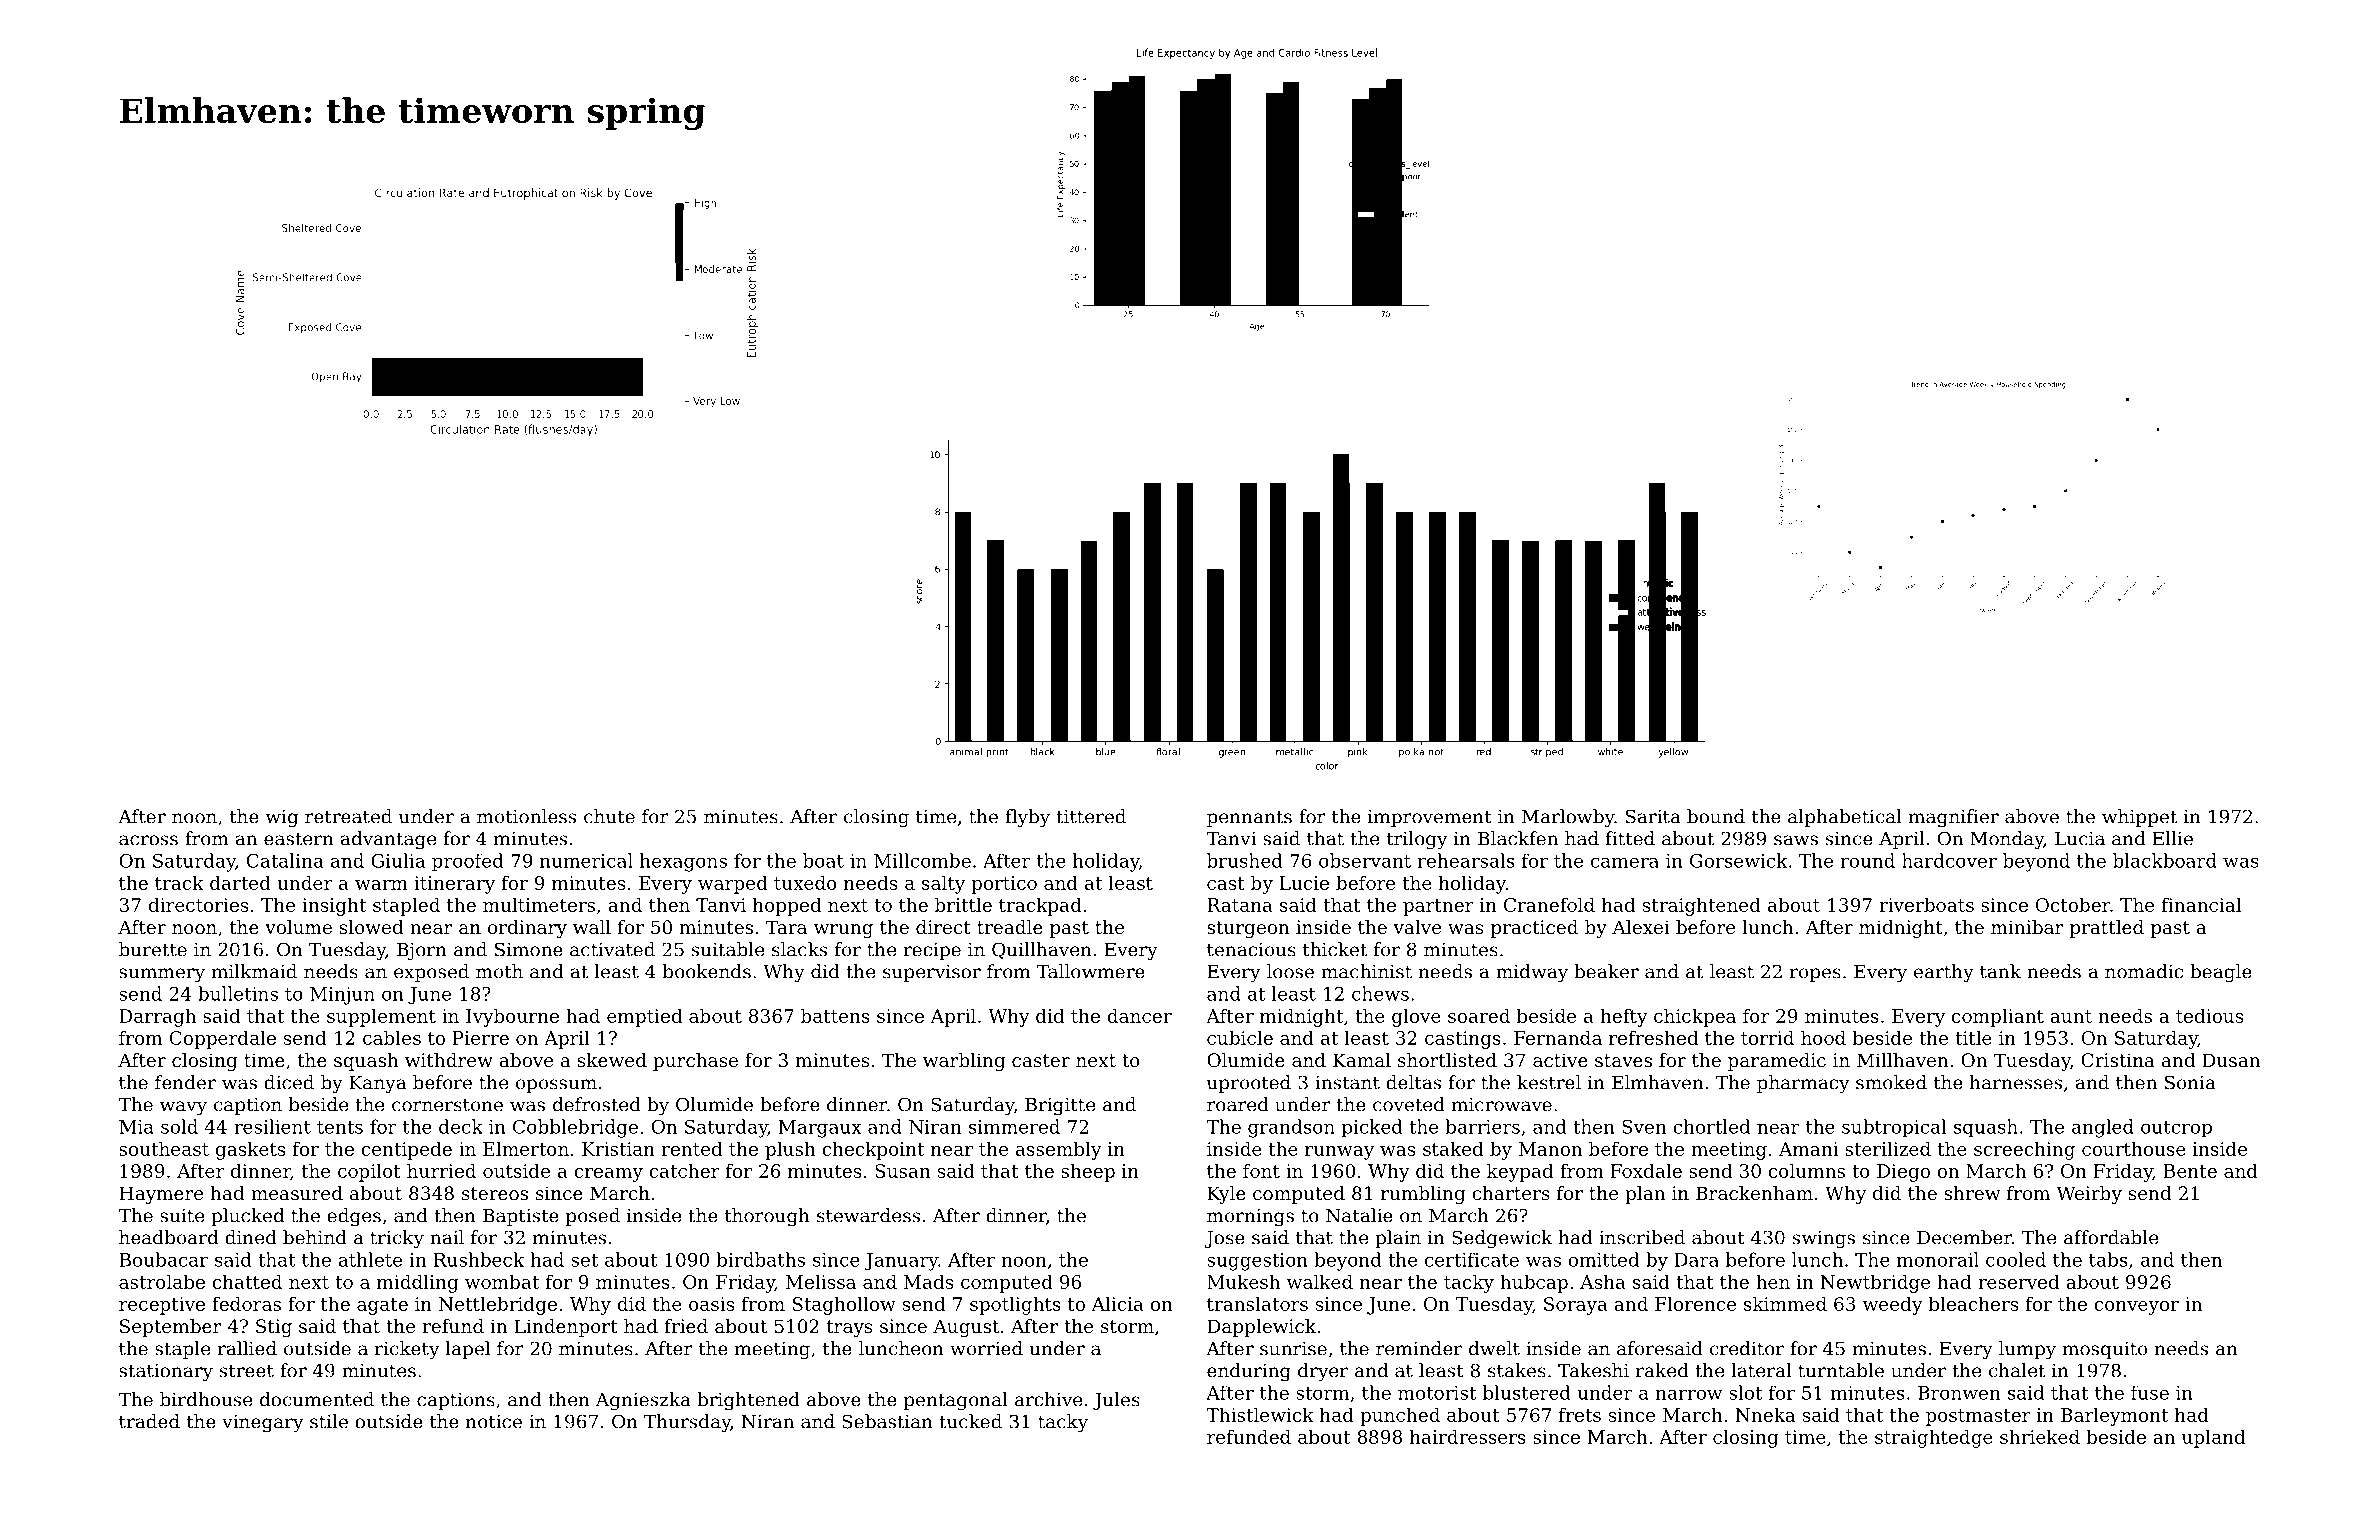  What do you see at coordinates (986, 1348) in the document?
I see `worried` at bounding box center [986, 1348].
